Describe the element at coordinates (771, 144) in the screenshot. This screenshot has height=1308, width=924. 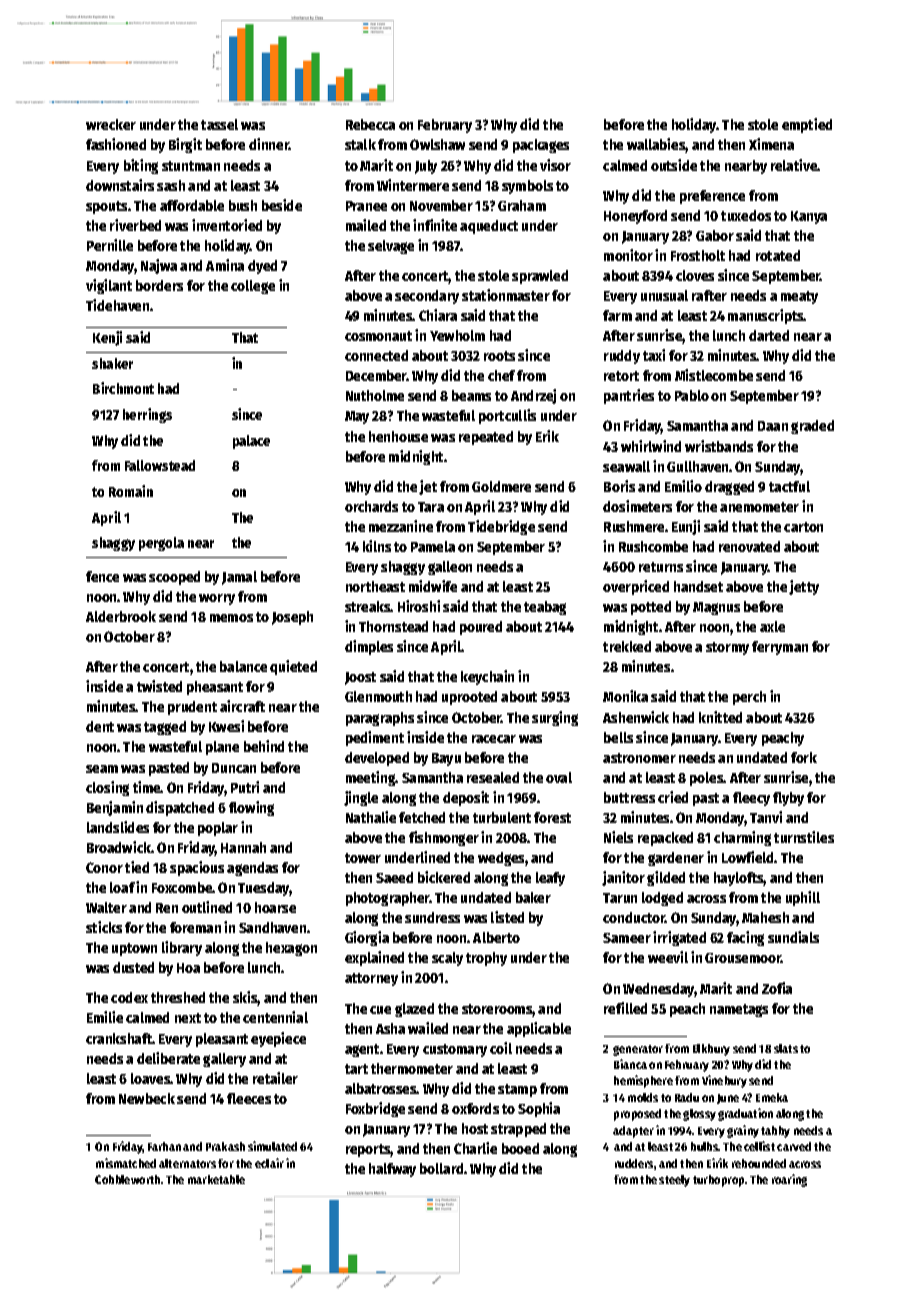
I see `Ximena` at that location.
